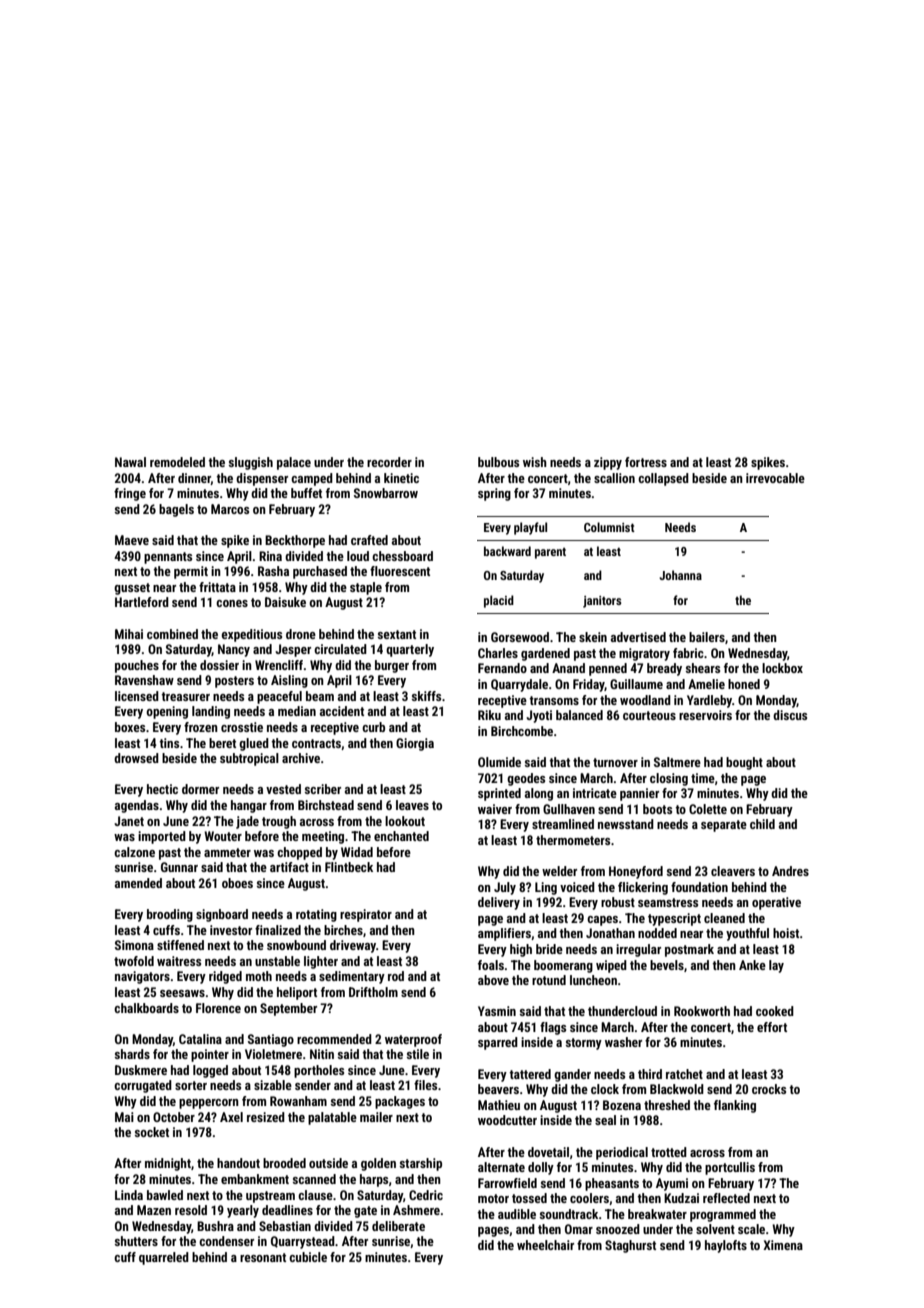  What do you see at coordinates (520, 637) in the screenshot?
I see `Gorsewood` at bounding box center [520, 637].
